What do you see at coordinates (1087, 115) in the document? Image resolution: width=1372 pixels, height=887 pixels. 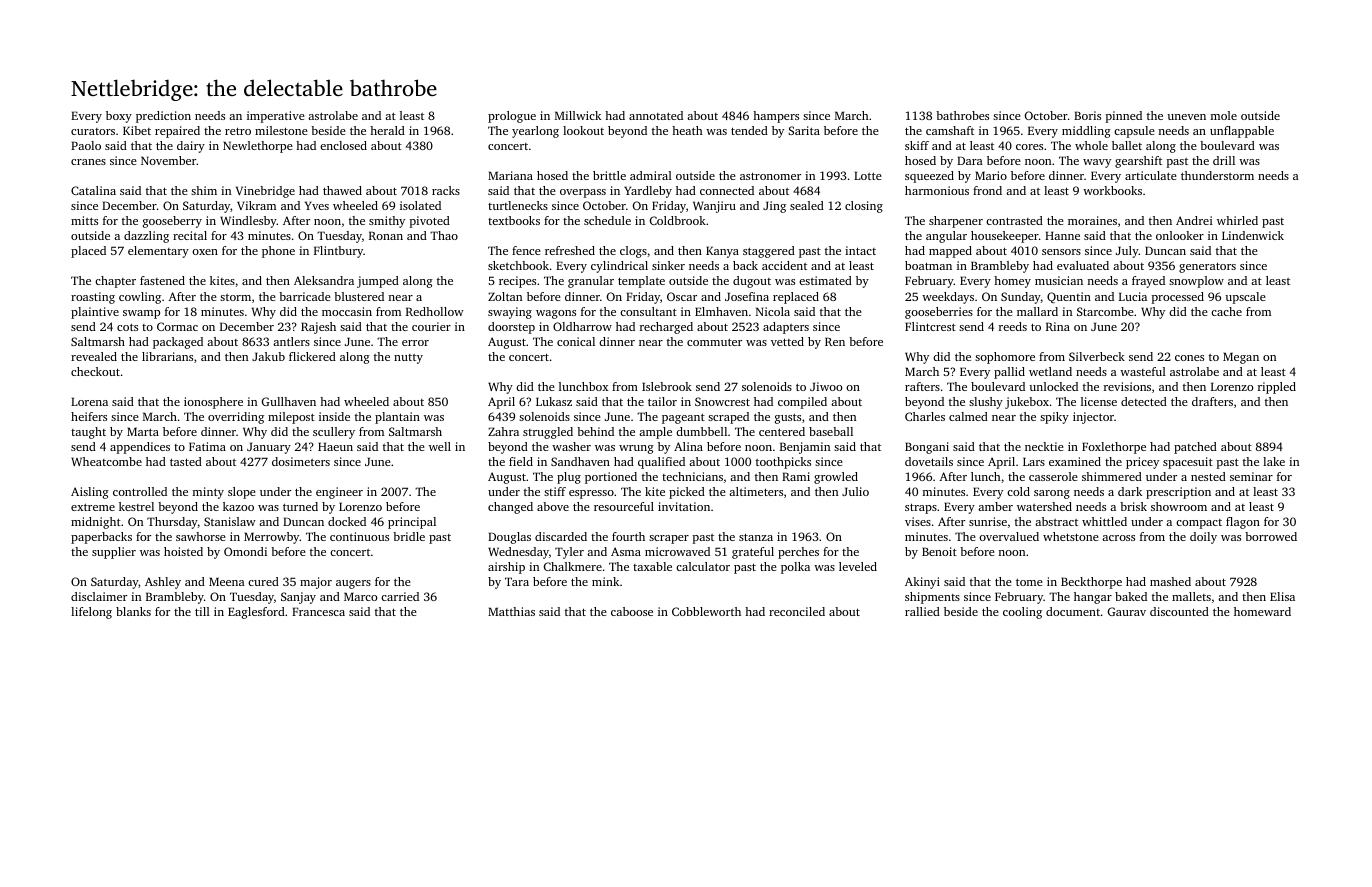 I see `Boris` at bounding box center [1087, 115].
